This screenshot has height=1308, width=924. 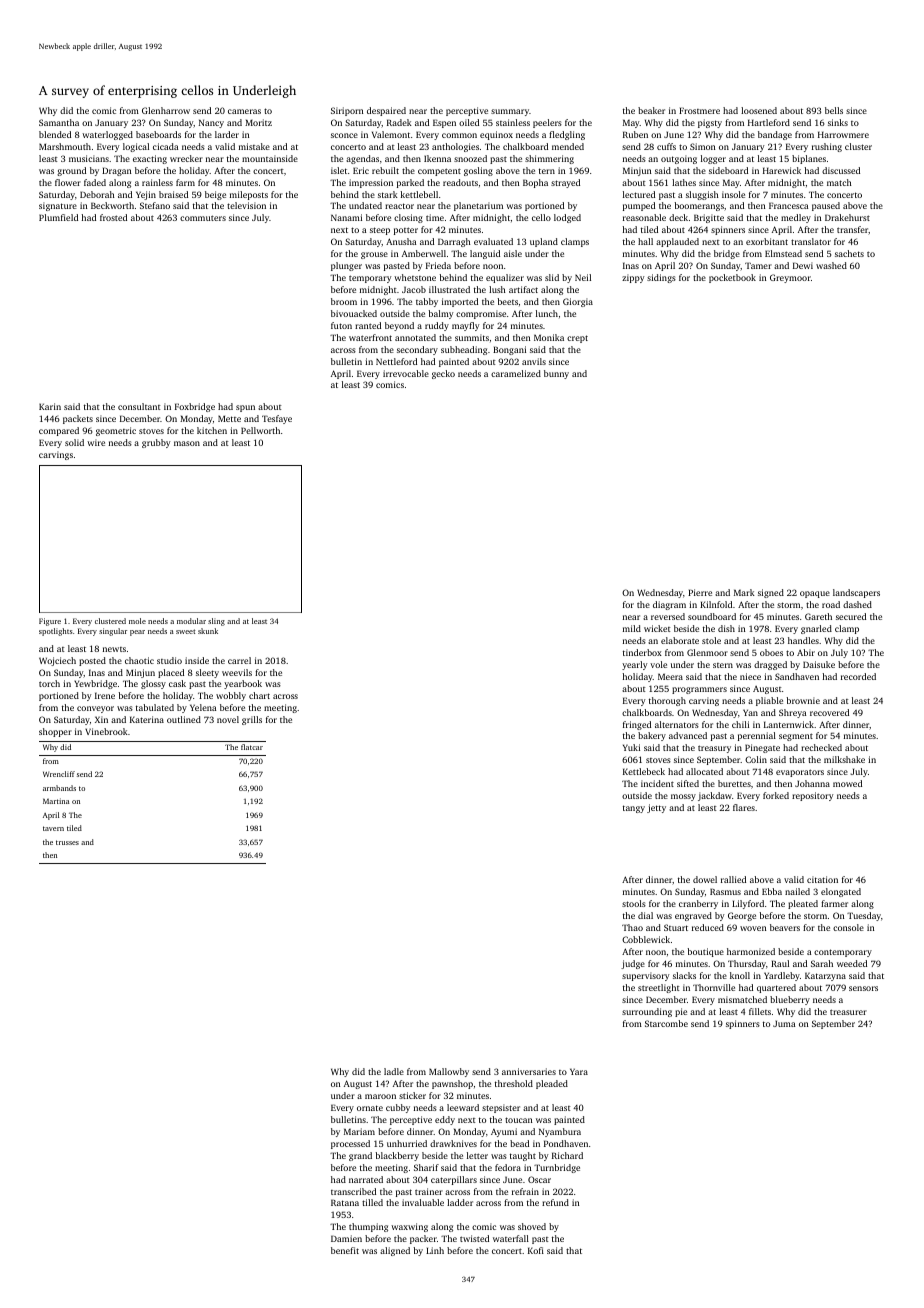 I want to click on trusses, so click(x=67, y=842).
